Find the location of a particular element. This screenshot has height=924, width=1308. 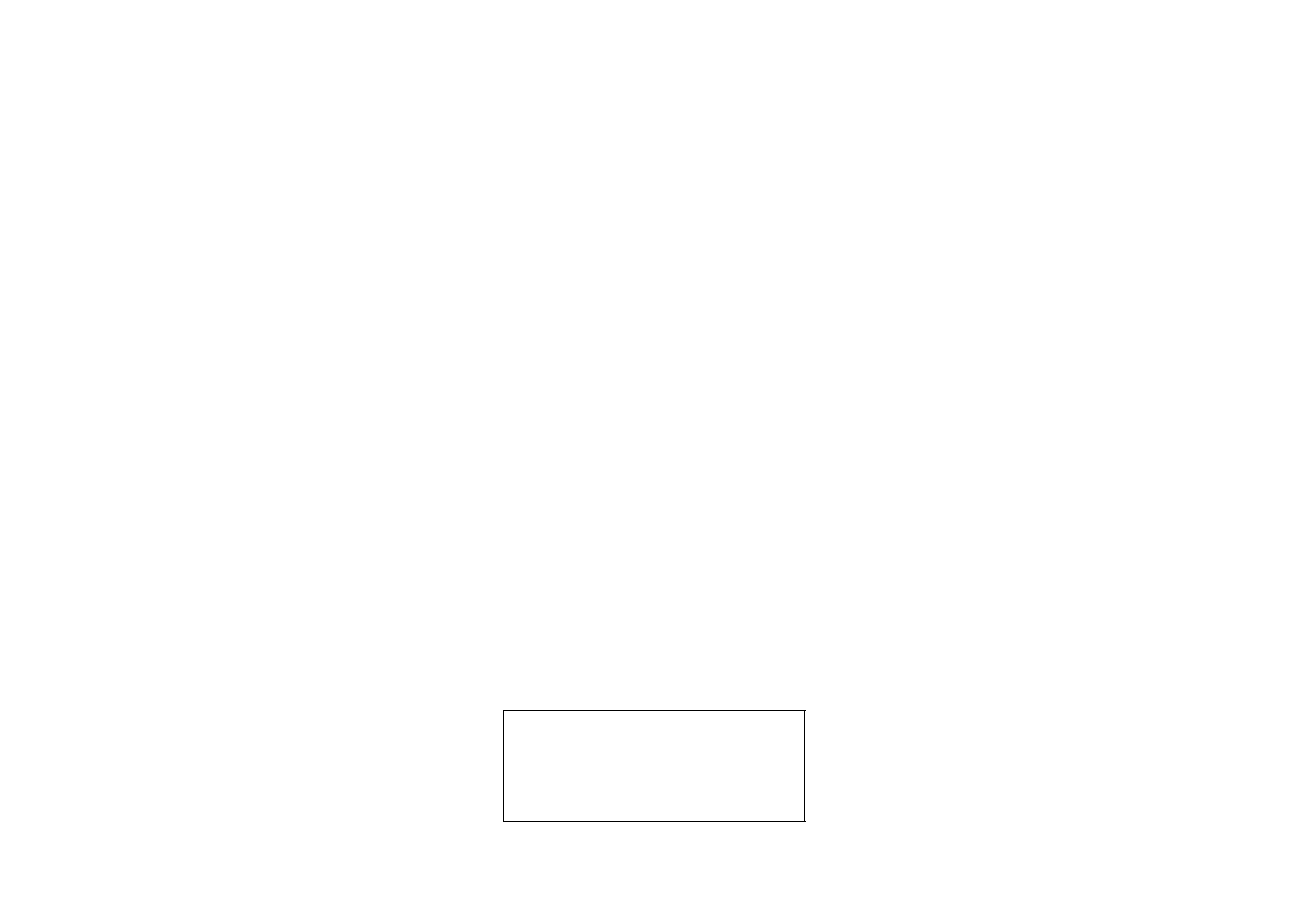

couch is located at coordinates (481, 842).
